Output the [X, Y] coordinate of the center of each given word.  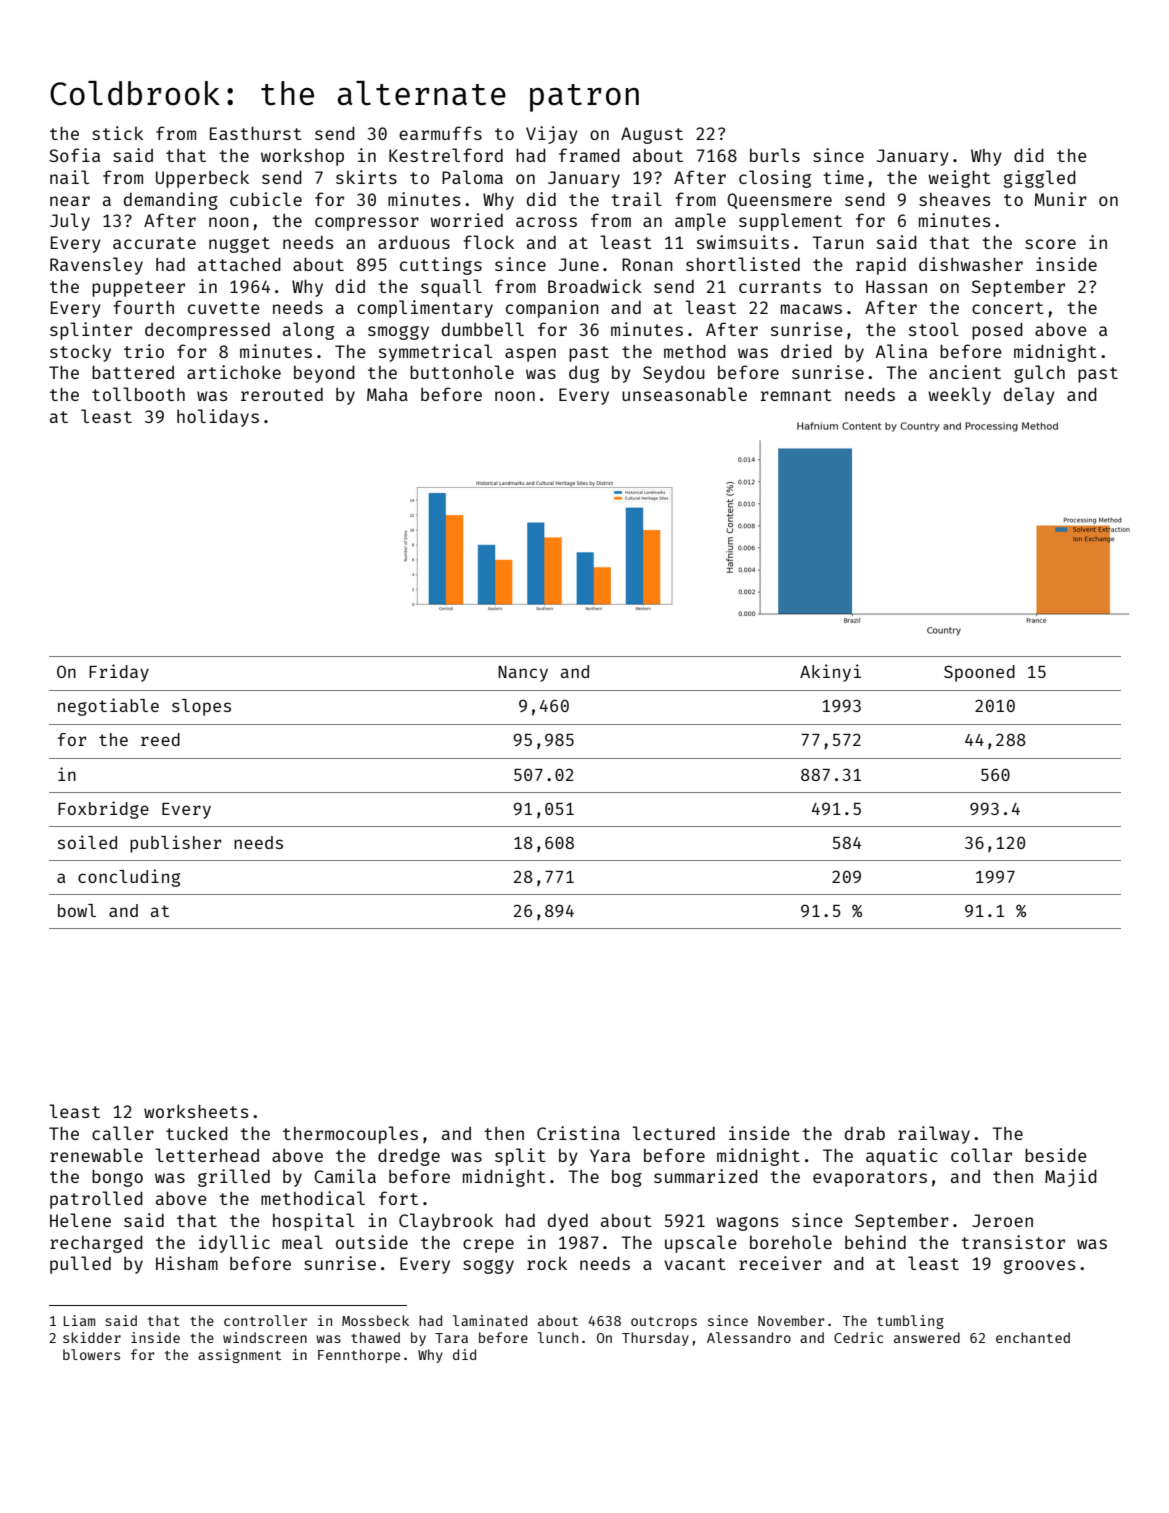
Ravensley [96, 266]
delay [1029, 396]
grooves [1040, 1267]
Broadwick [595, 286]
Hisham [187, 1263]
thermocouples [350, 1135]
